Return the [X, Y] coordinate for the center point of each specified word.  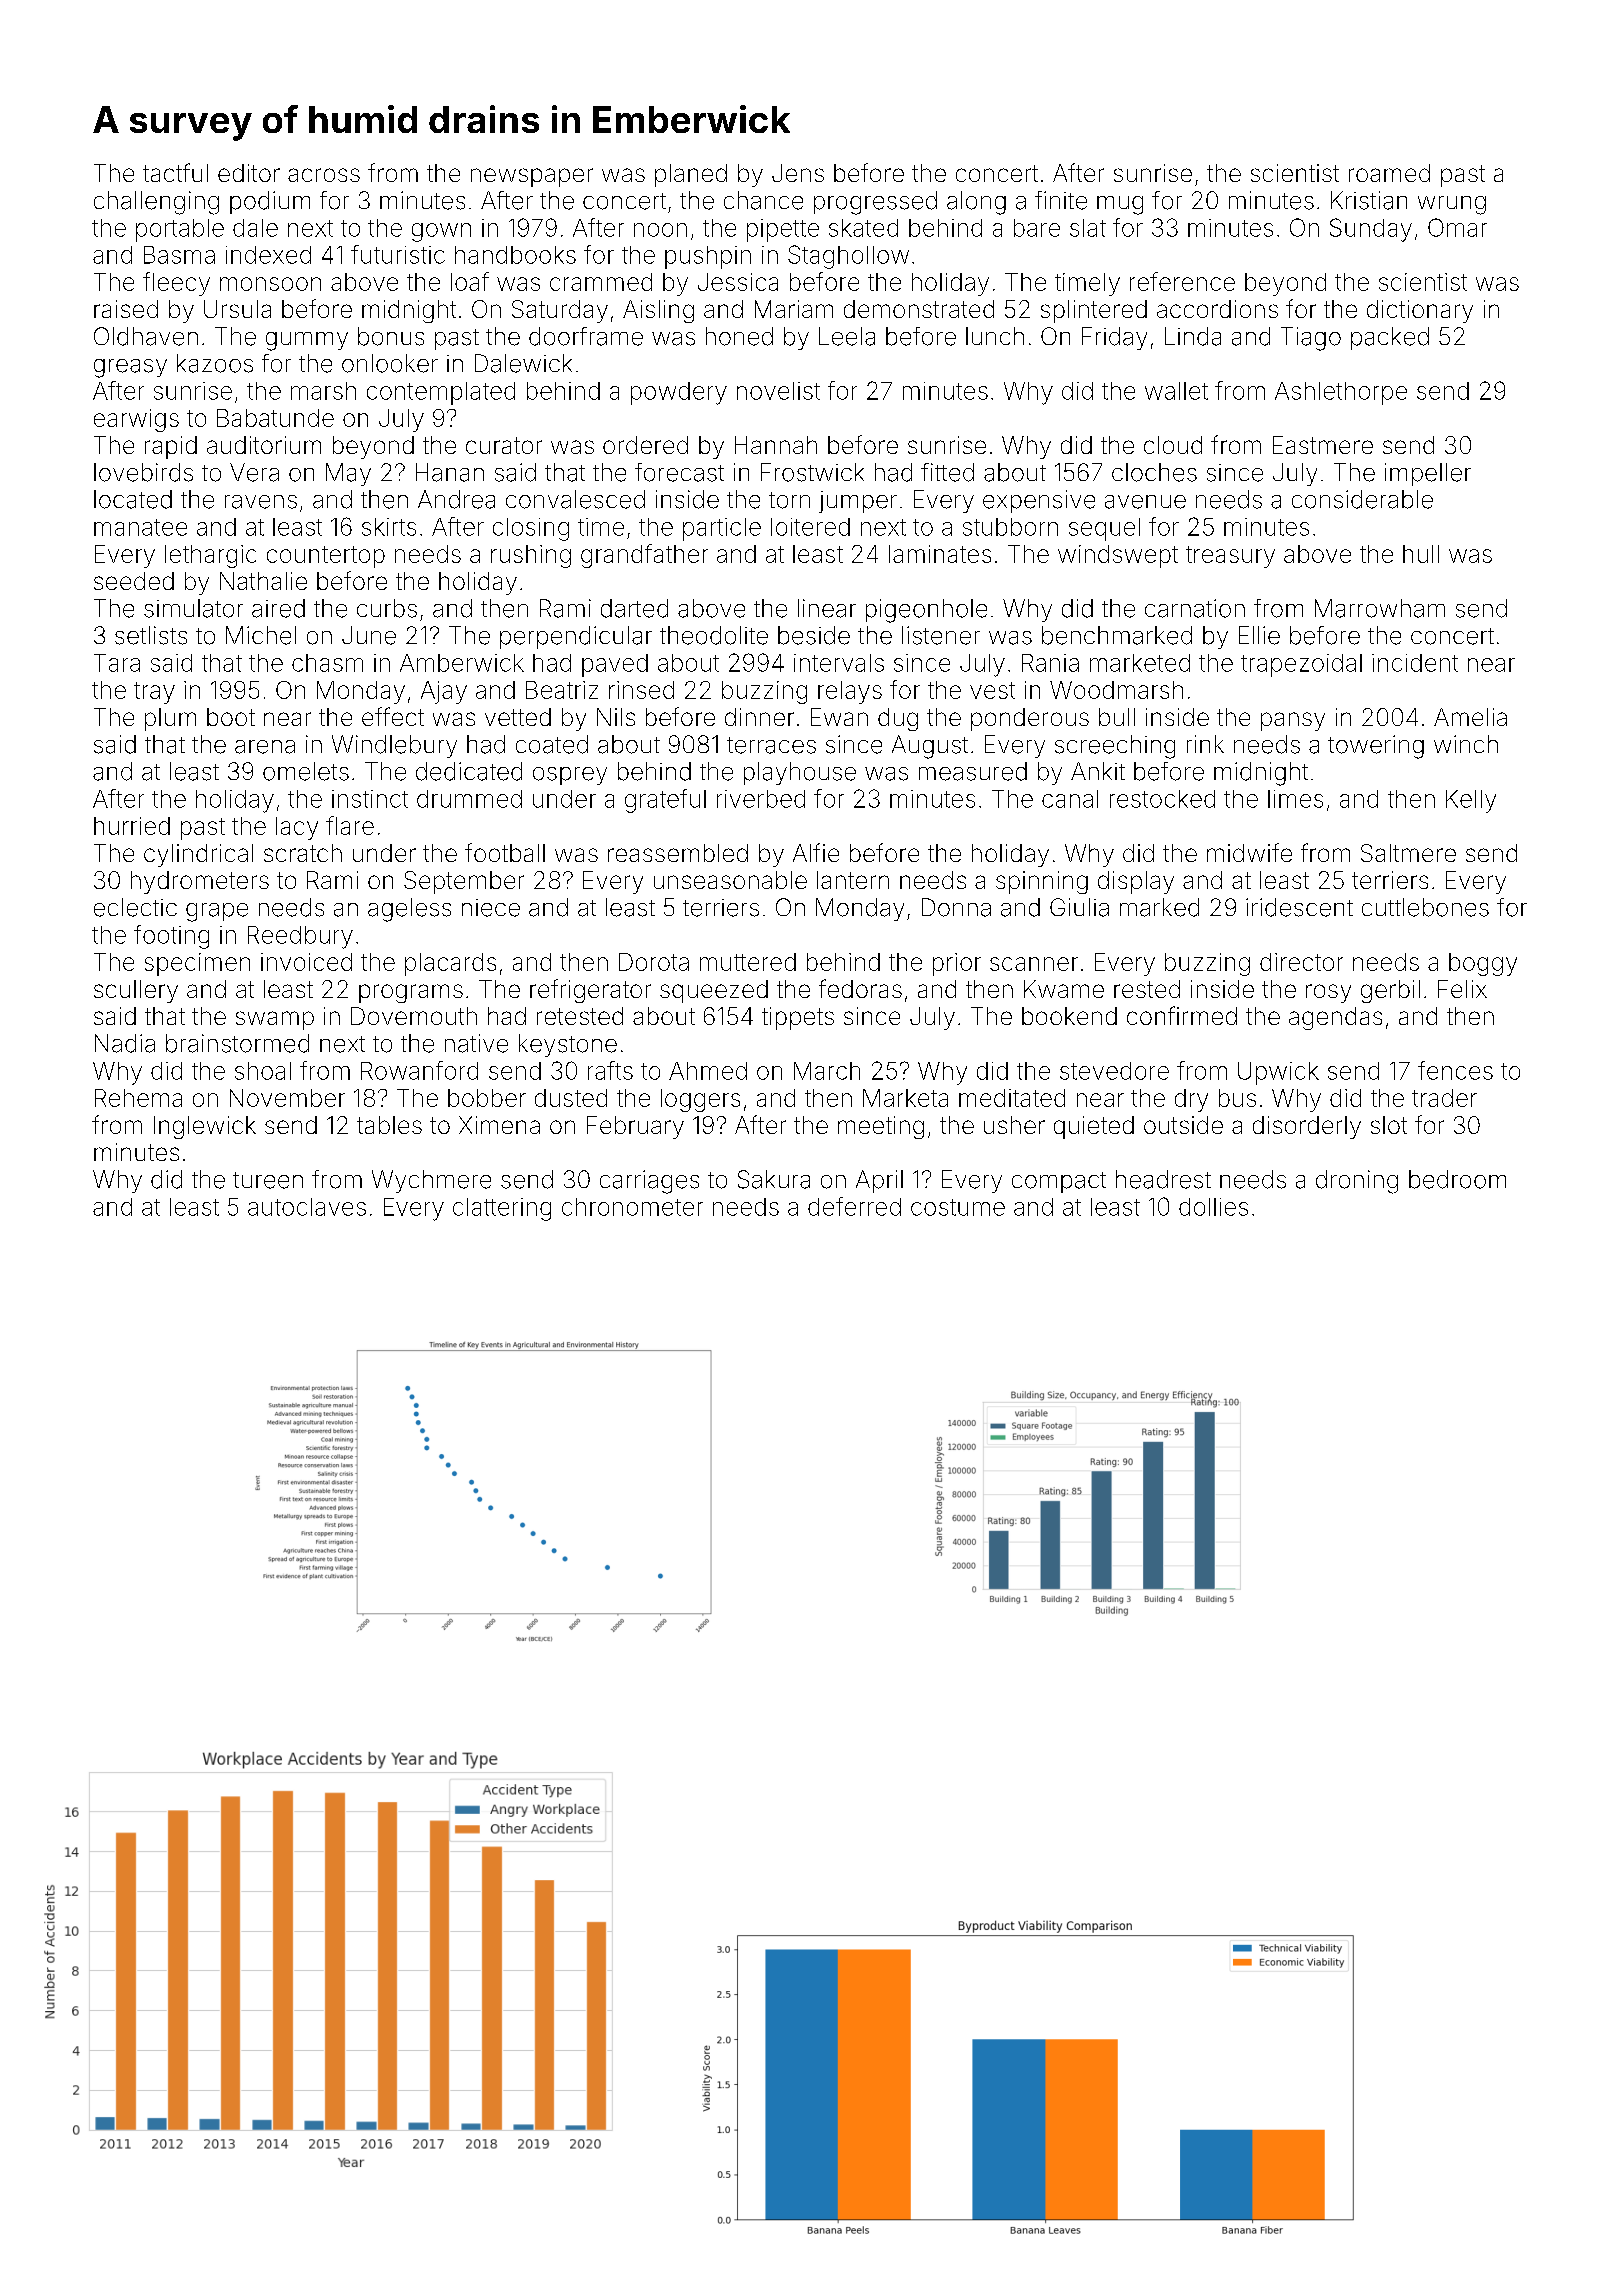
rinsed [641, 690]
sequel [1104, 529]
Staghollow [848, 257]
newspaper [532, 177]
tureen [268, 1180]
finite [1061, 200]
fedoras [860, 988]
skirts [389, 527]
